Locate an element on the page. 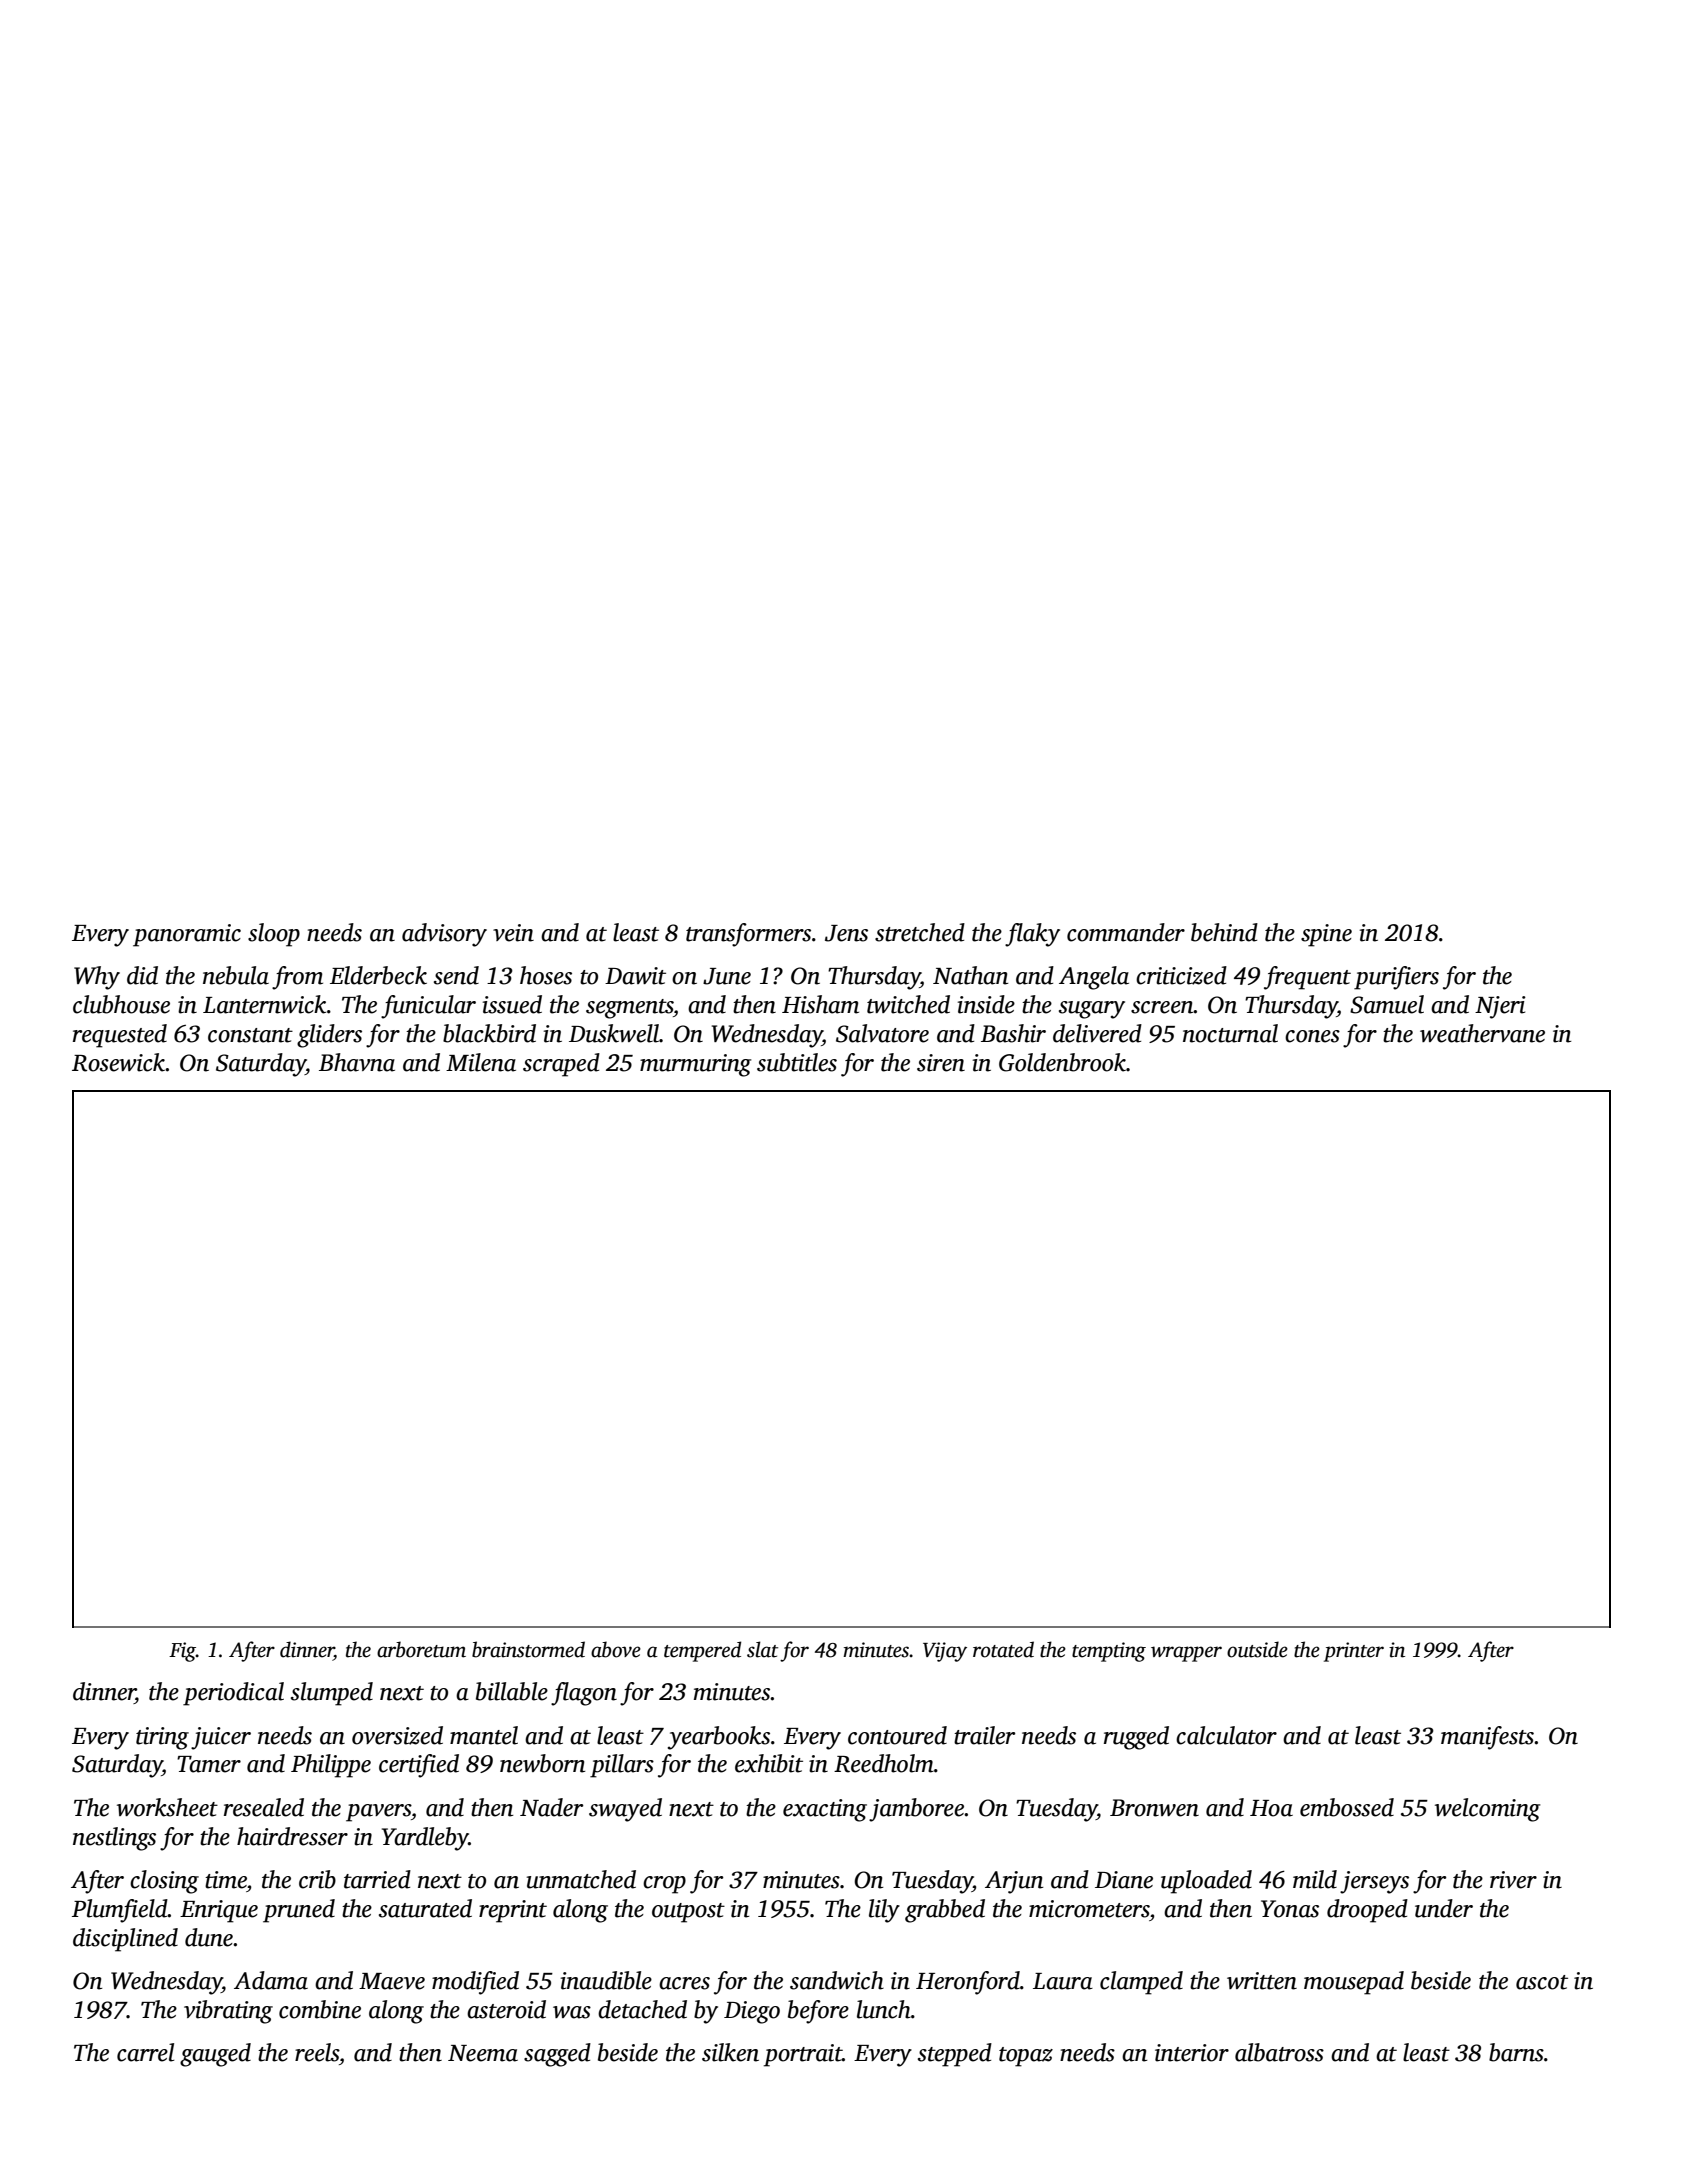 The height and width of the document is (2178, 1683). printer is located at coordinates (1354, 1652).
